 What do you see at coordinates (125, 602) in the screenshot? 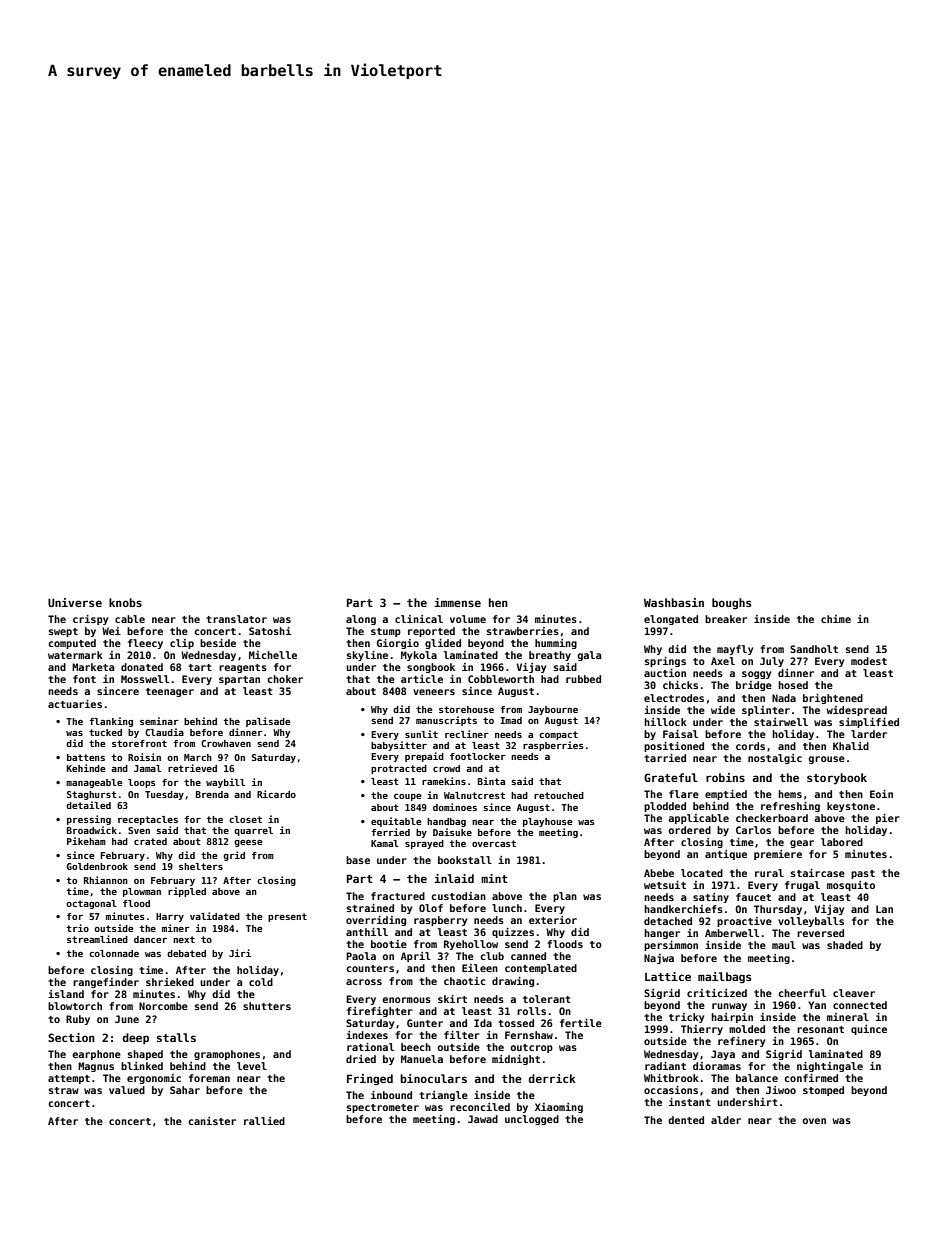
I see `knobs` at bounding box center [125, 602].
